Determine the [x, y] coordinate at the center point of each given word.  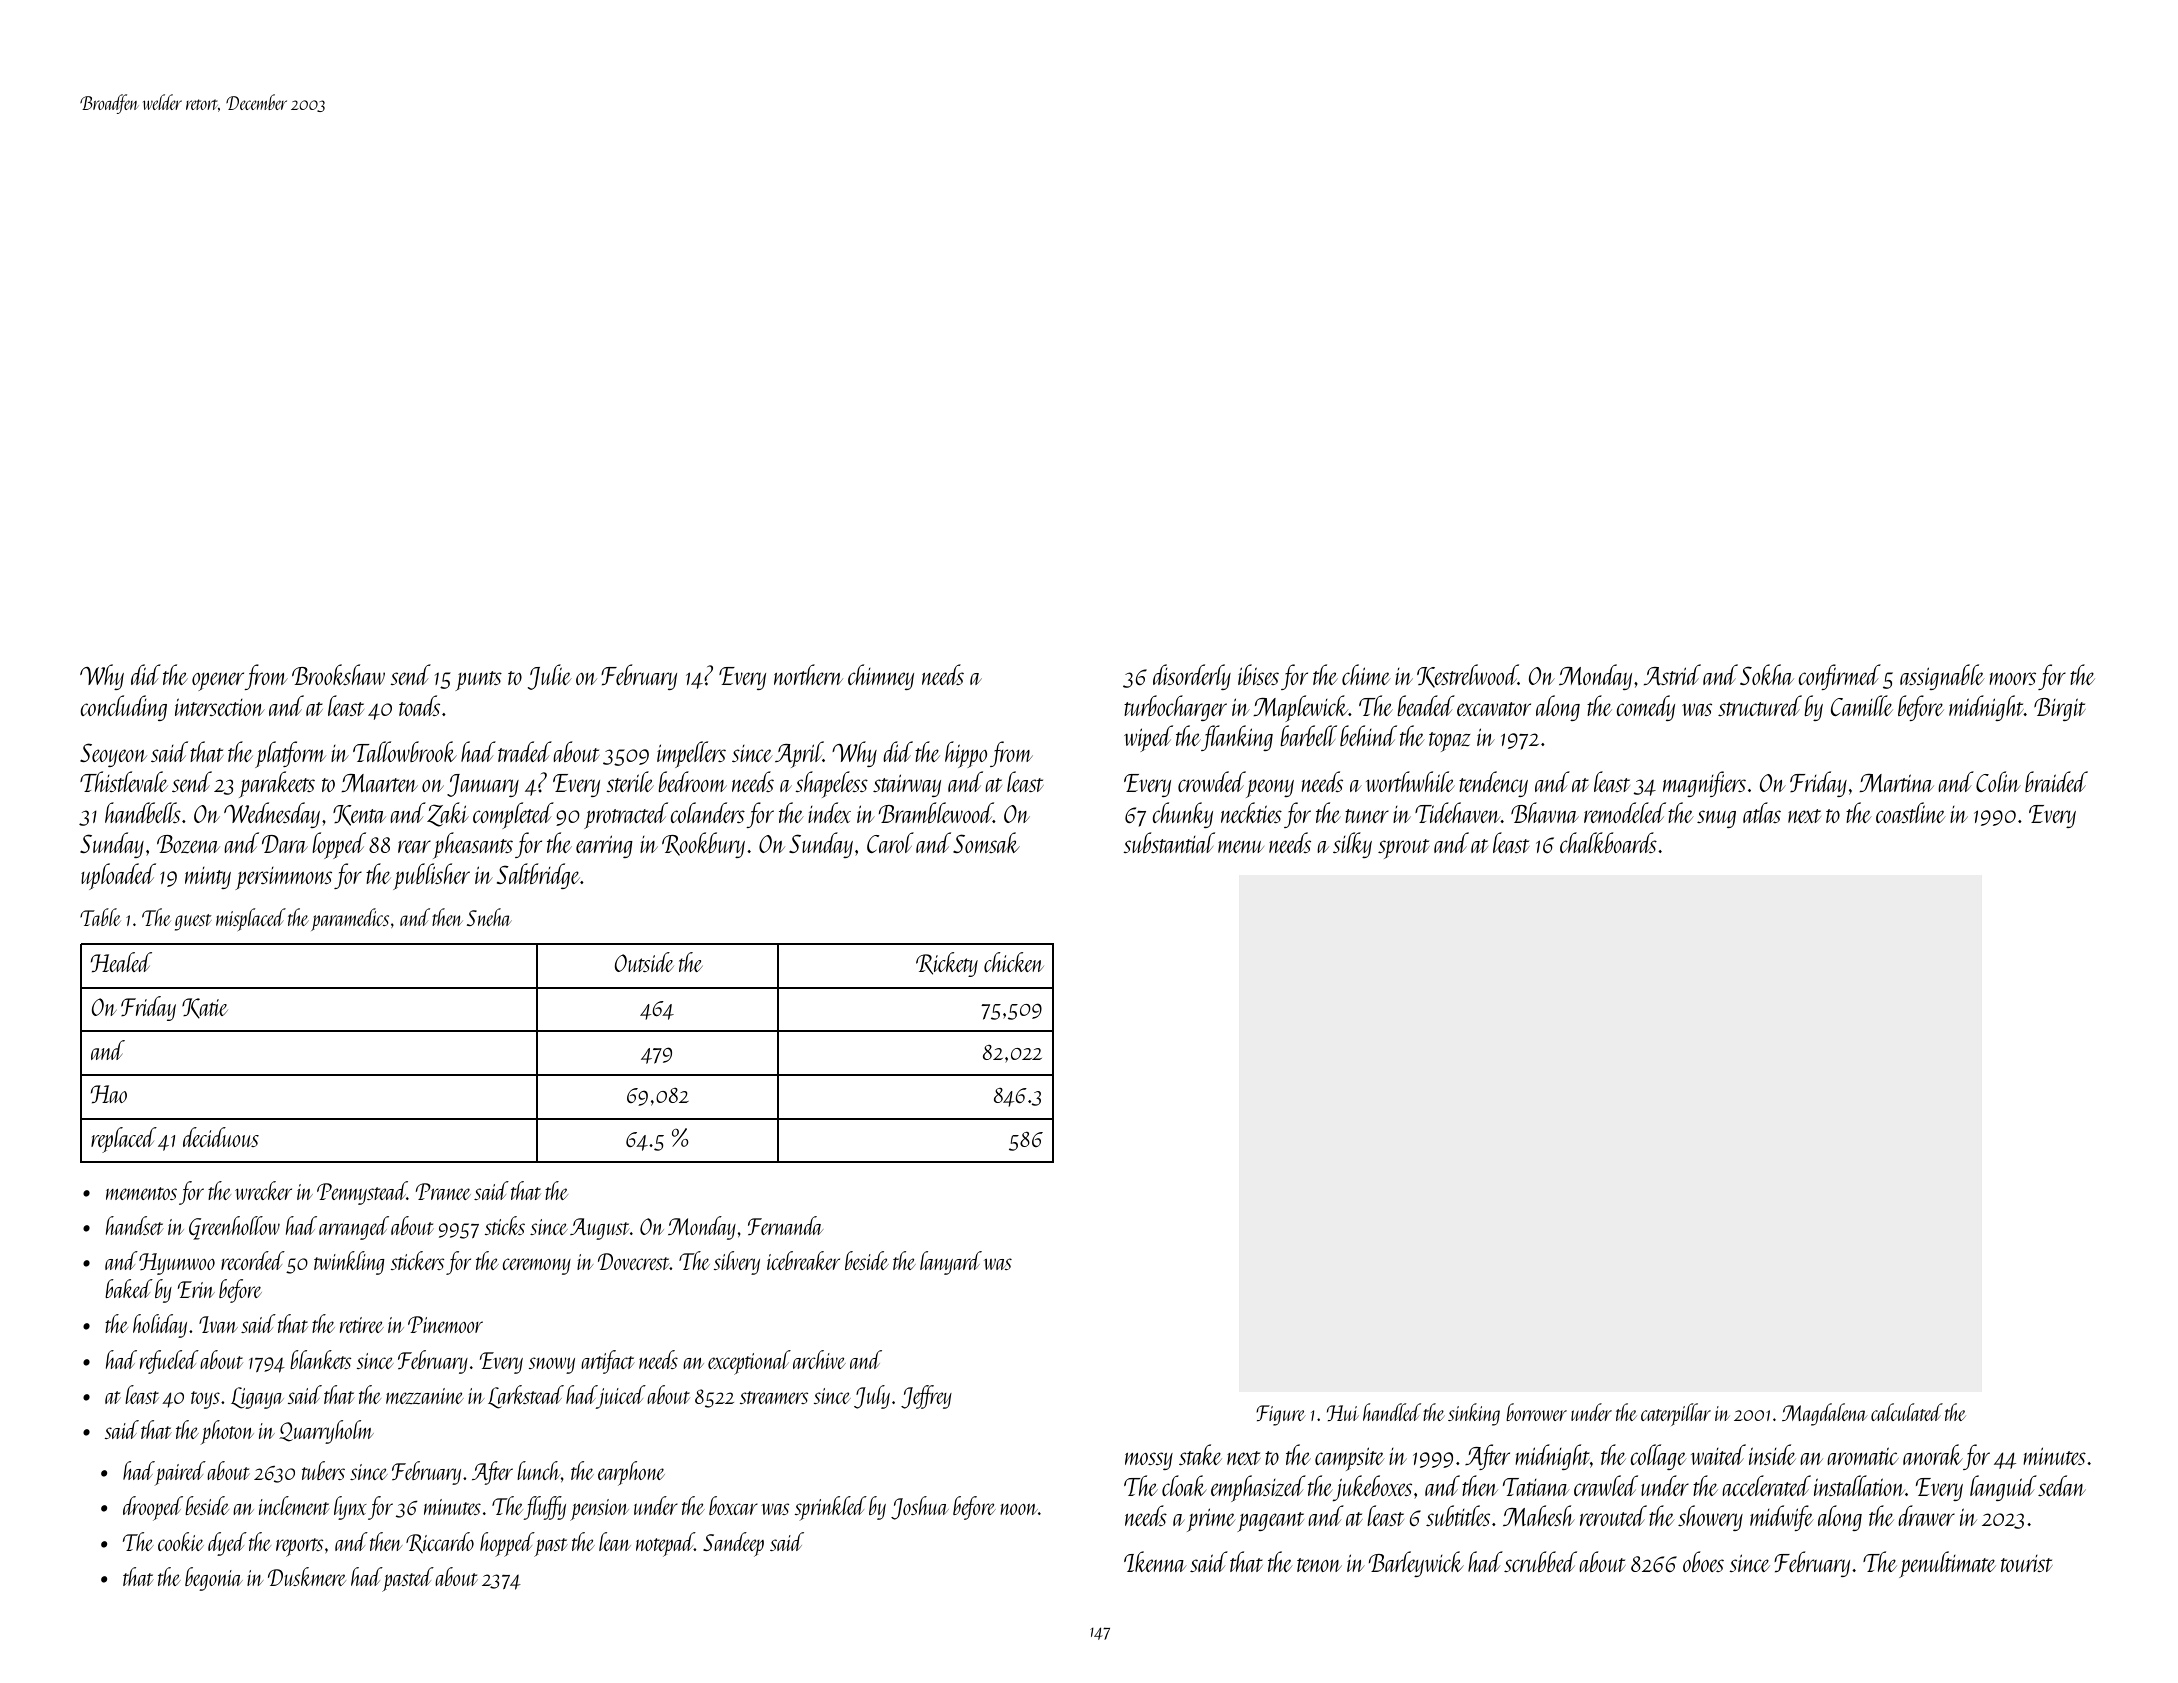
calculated [1907, 1412]
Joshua [920, 1508]
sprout [1404, 849]
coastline [1910, 812]
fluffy [545, 1508]
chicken [1014, 962]
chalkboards [1608, 842]
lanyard [951, 1263]
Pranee [443, 1191]
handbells [143, 812]
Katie [205, 1008]
